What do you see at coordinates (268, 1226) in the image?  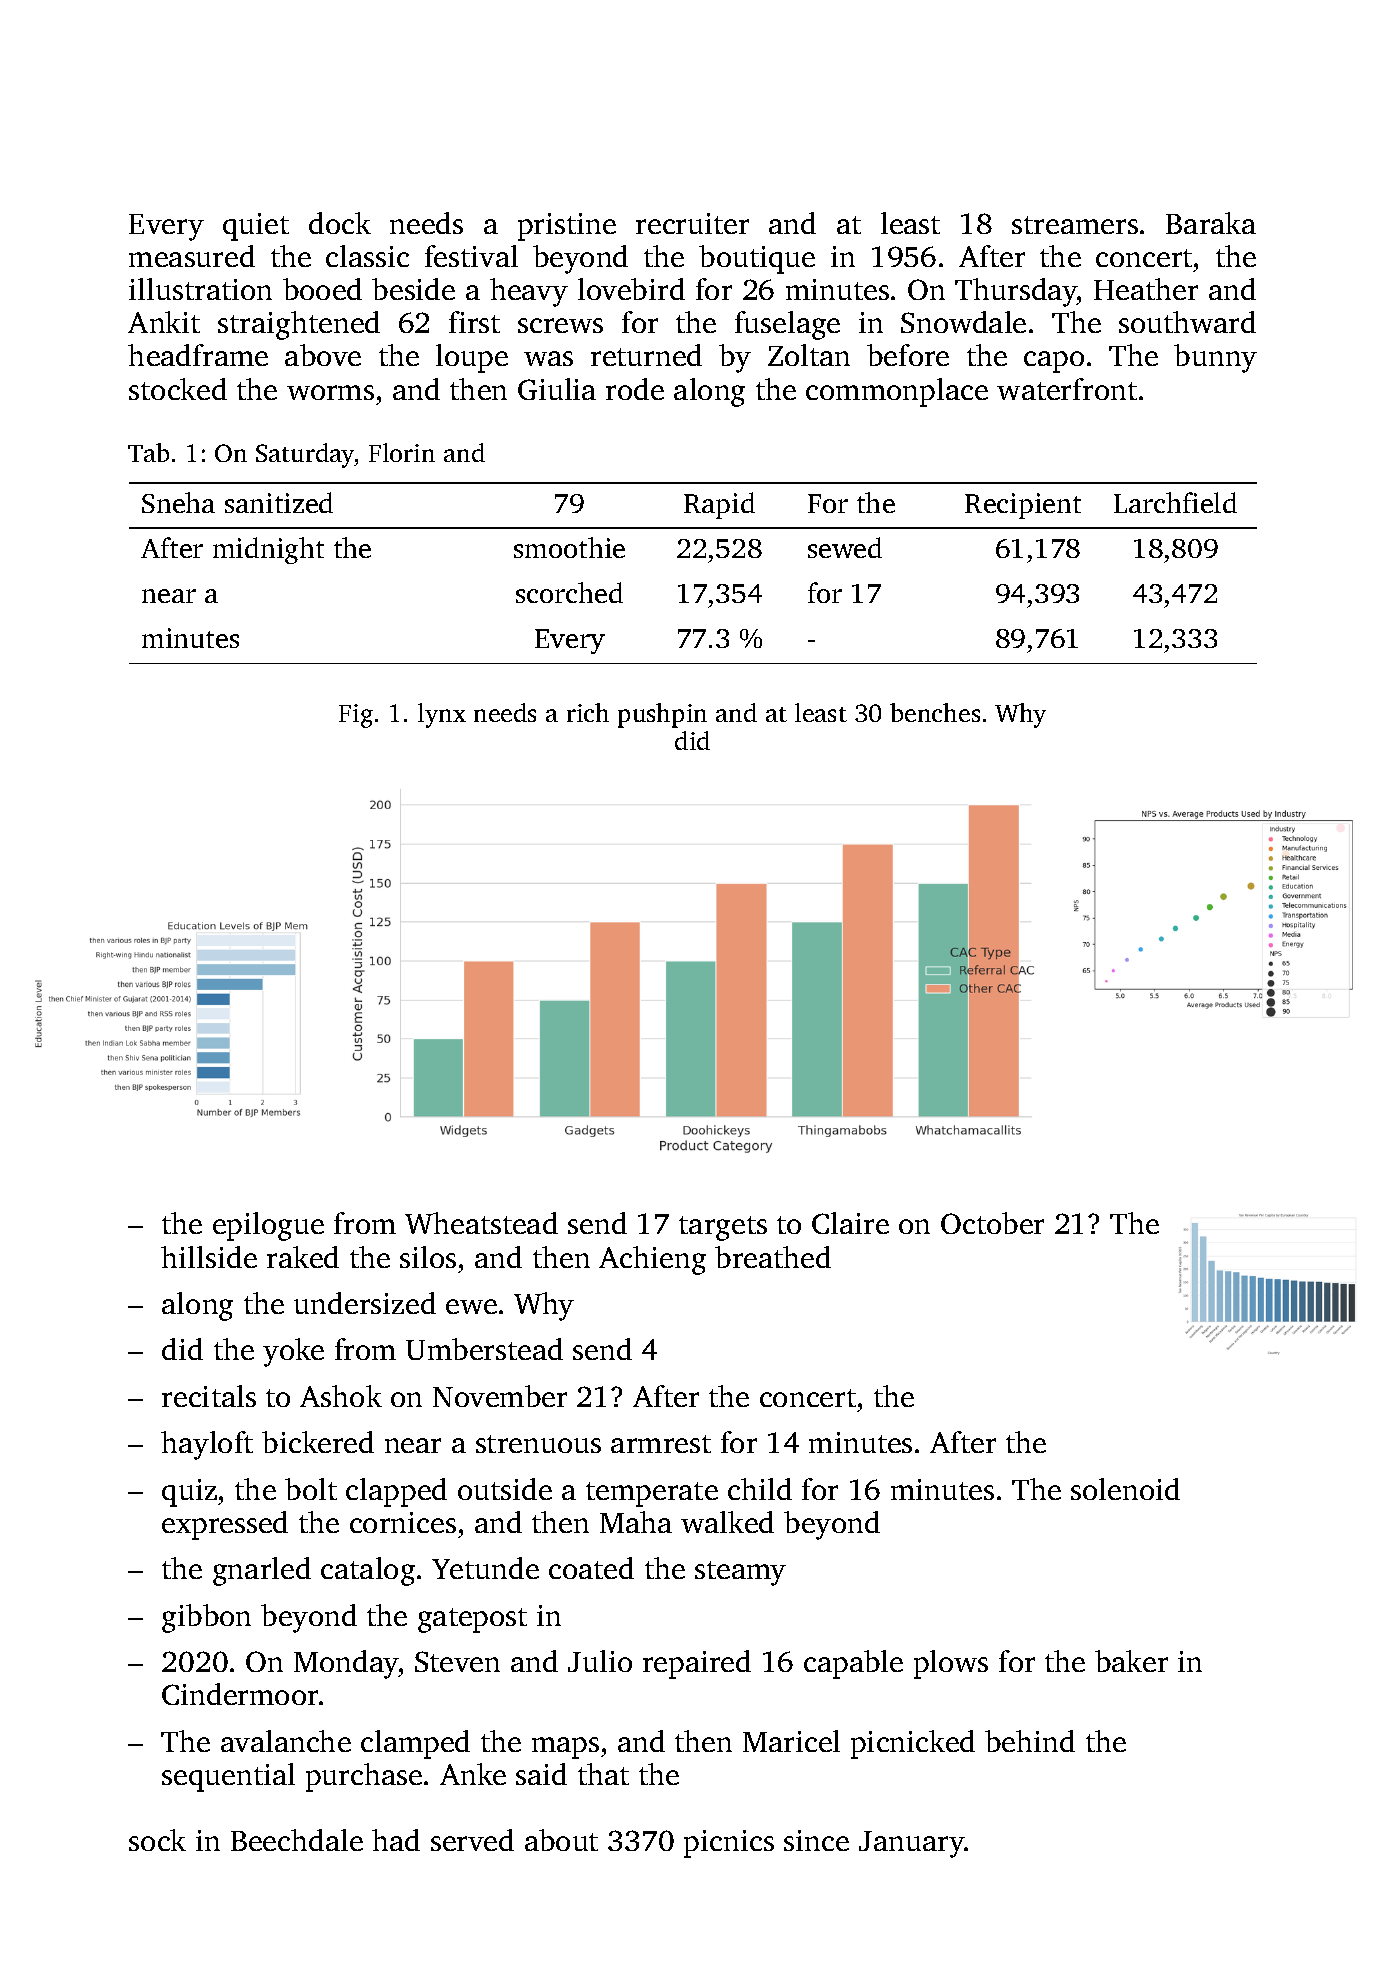 I see `epilogue` at bounding box center [268, 1226].
